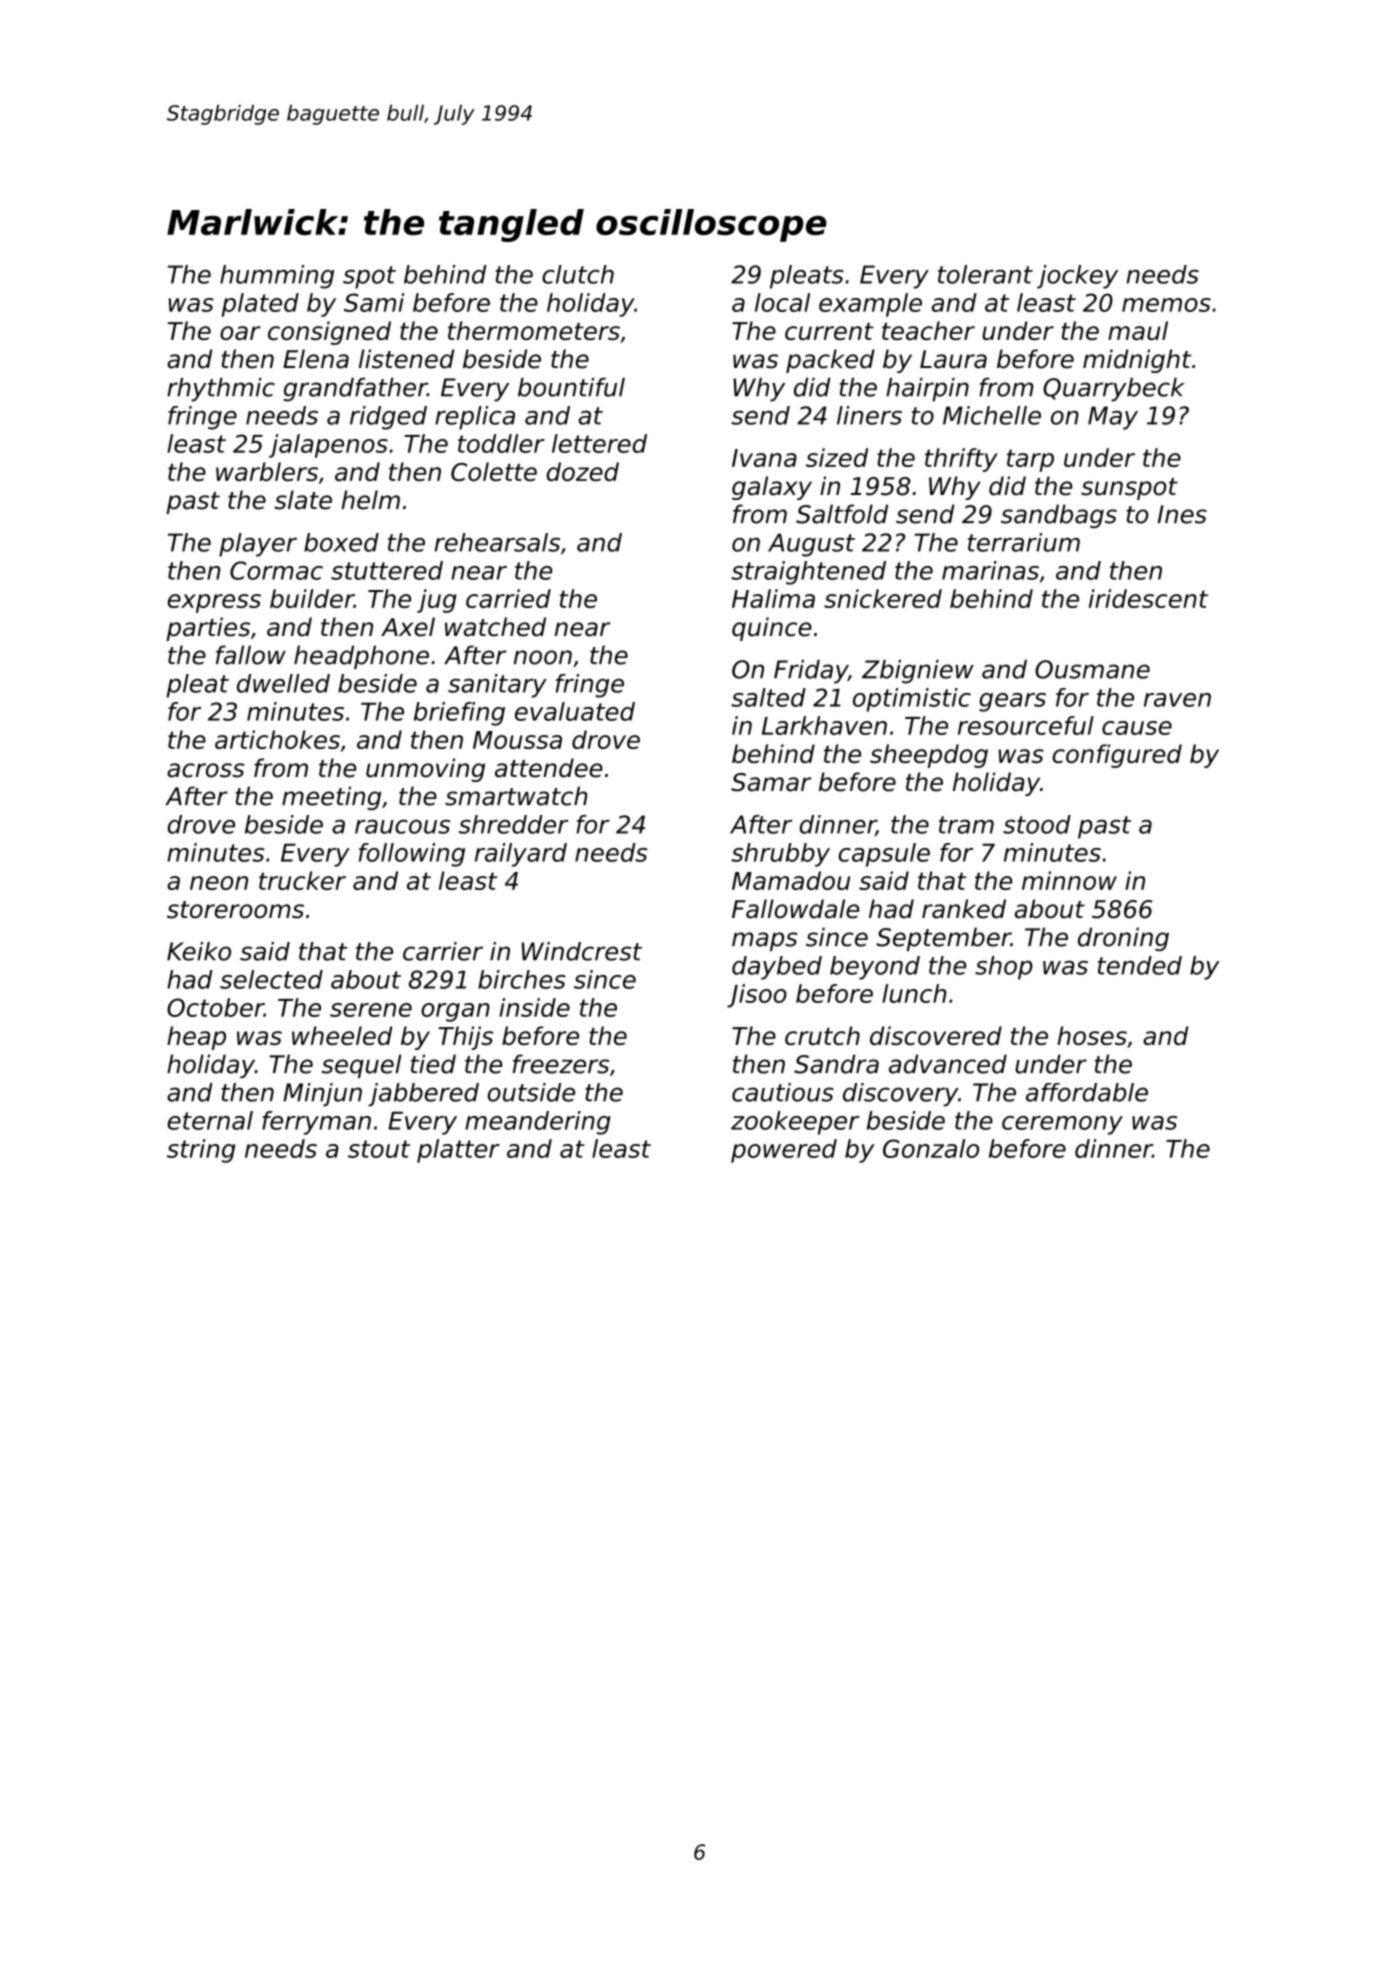 The width and height of the image is (1386, 1969). Describe the element at coordinates (276, 570) in the image. I see `Cormac` at that location.
